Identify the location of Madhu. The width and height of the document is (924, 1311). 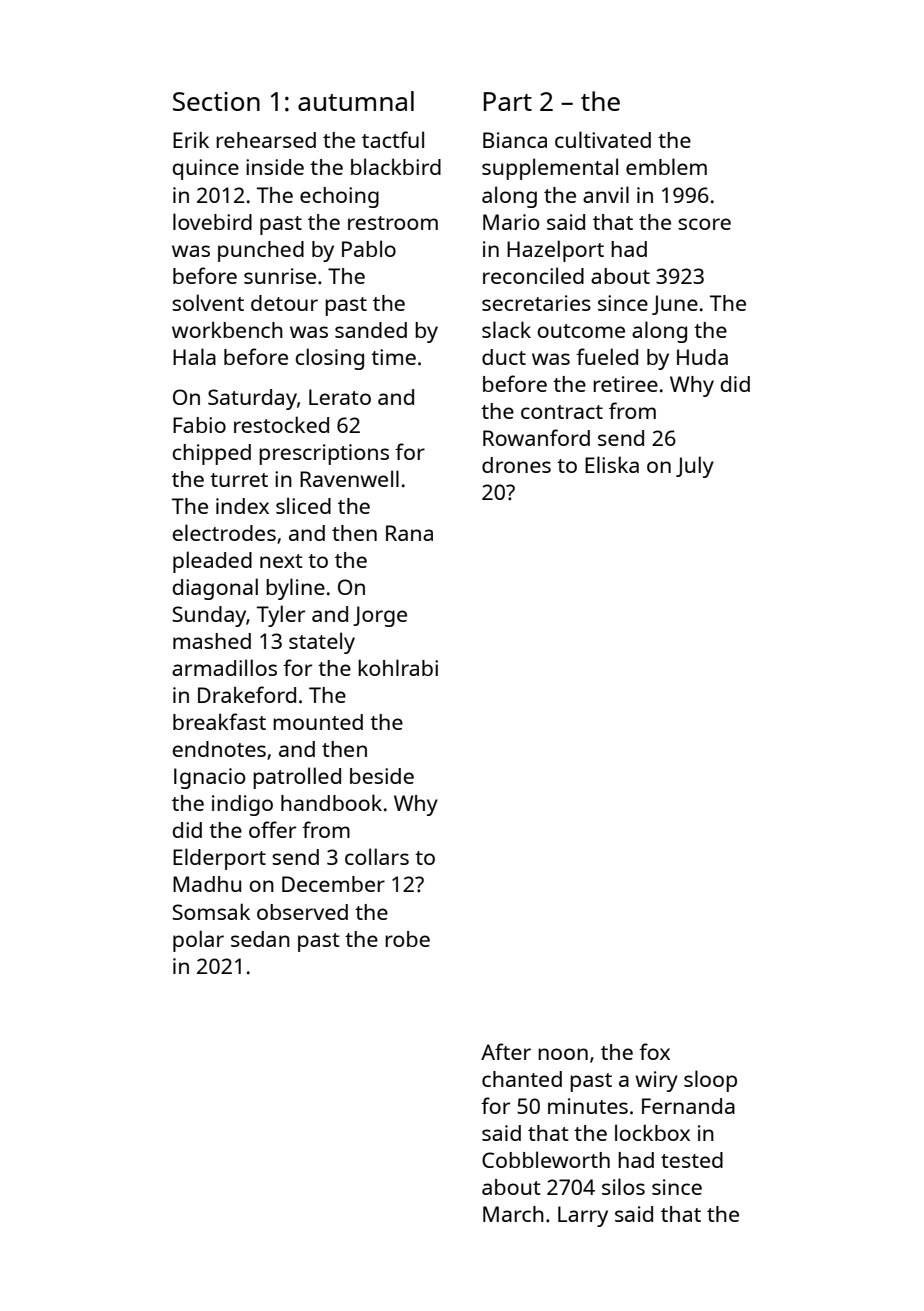
(207, 884).
